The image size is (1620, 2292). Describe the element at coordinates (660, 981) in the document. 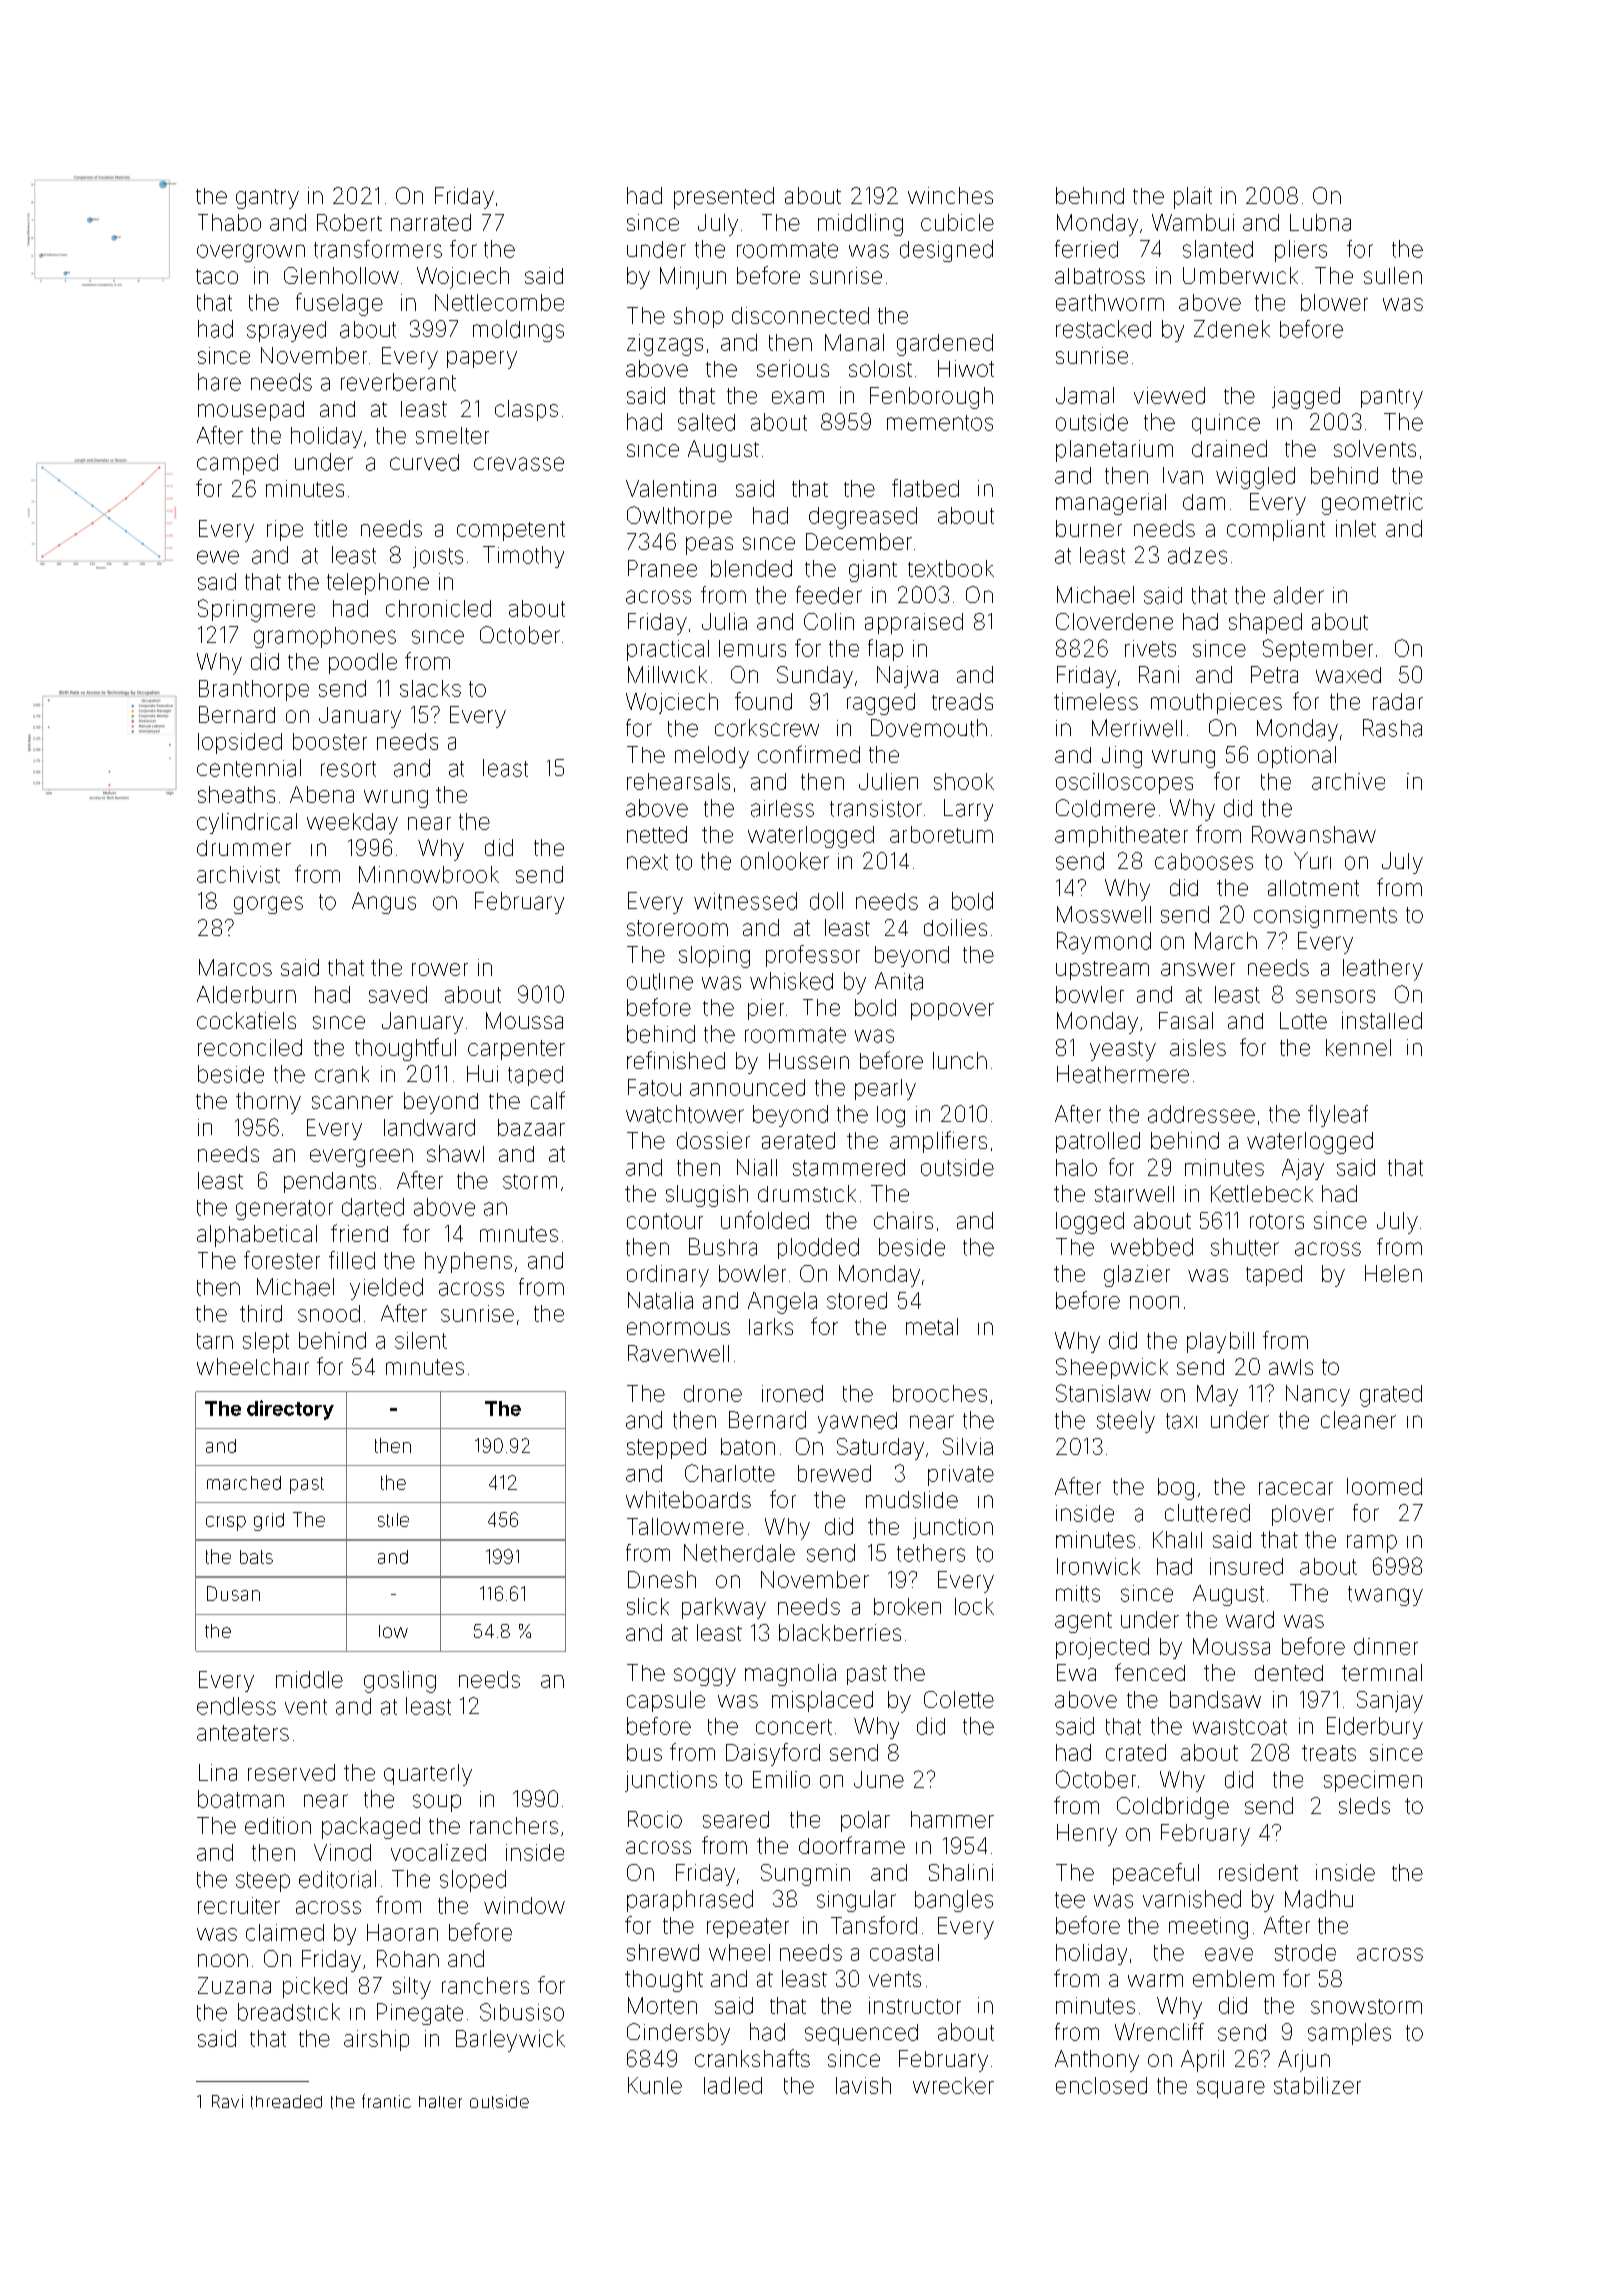

I see `outline` at that location.
